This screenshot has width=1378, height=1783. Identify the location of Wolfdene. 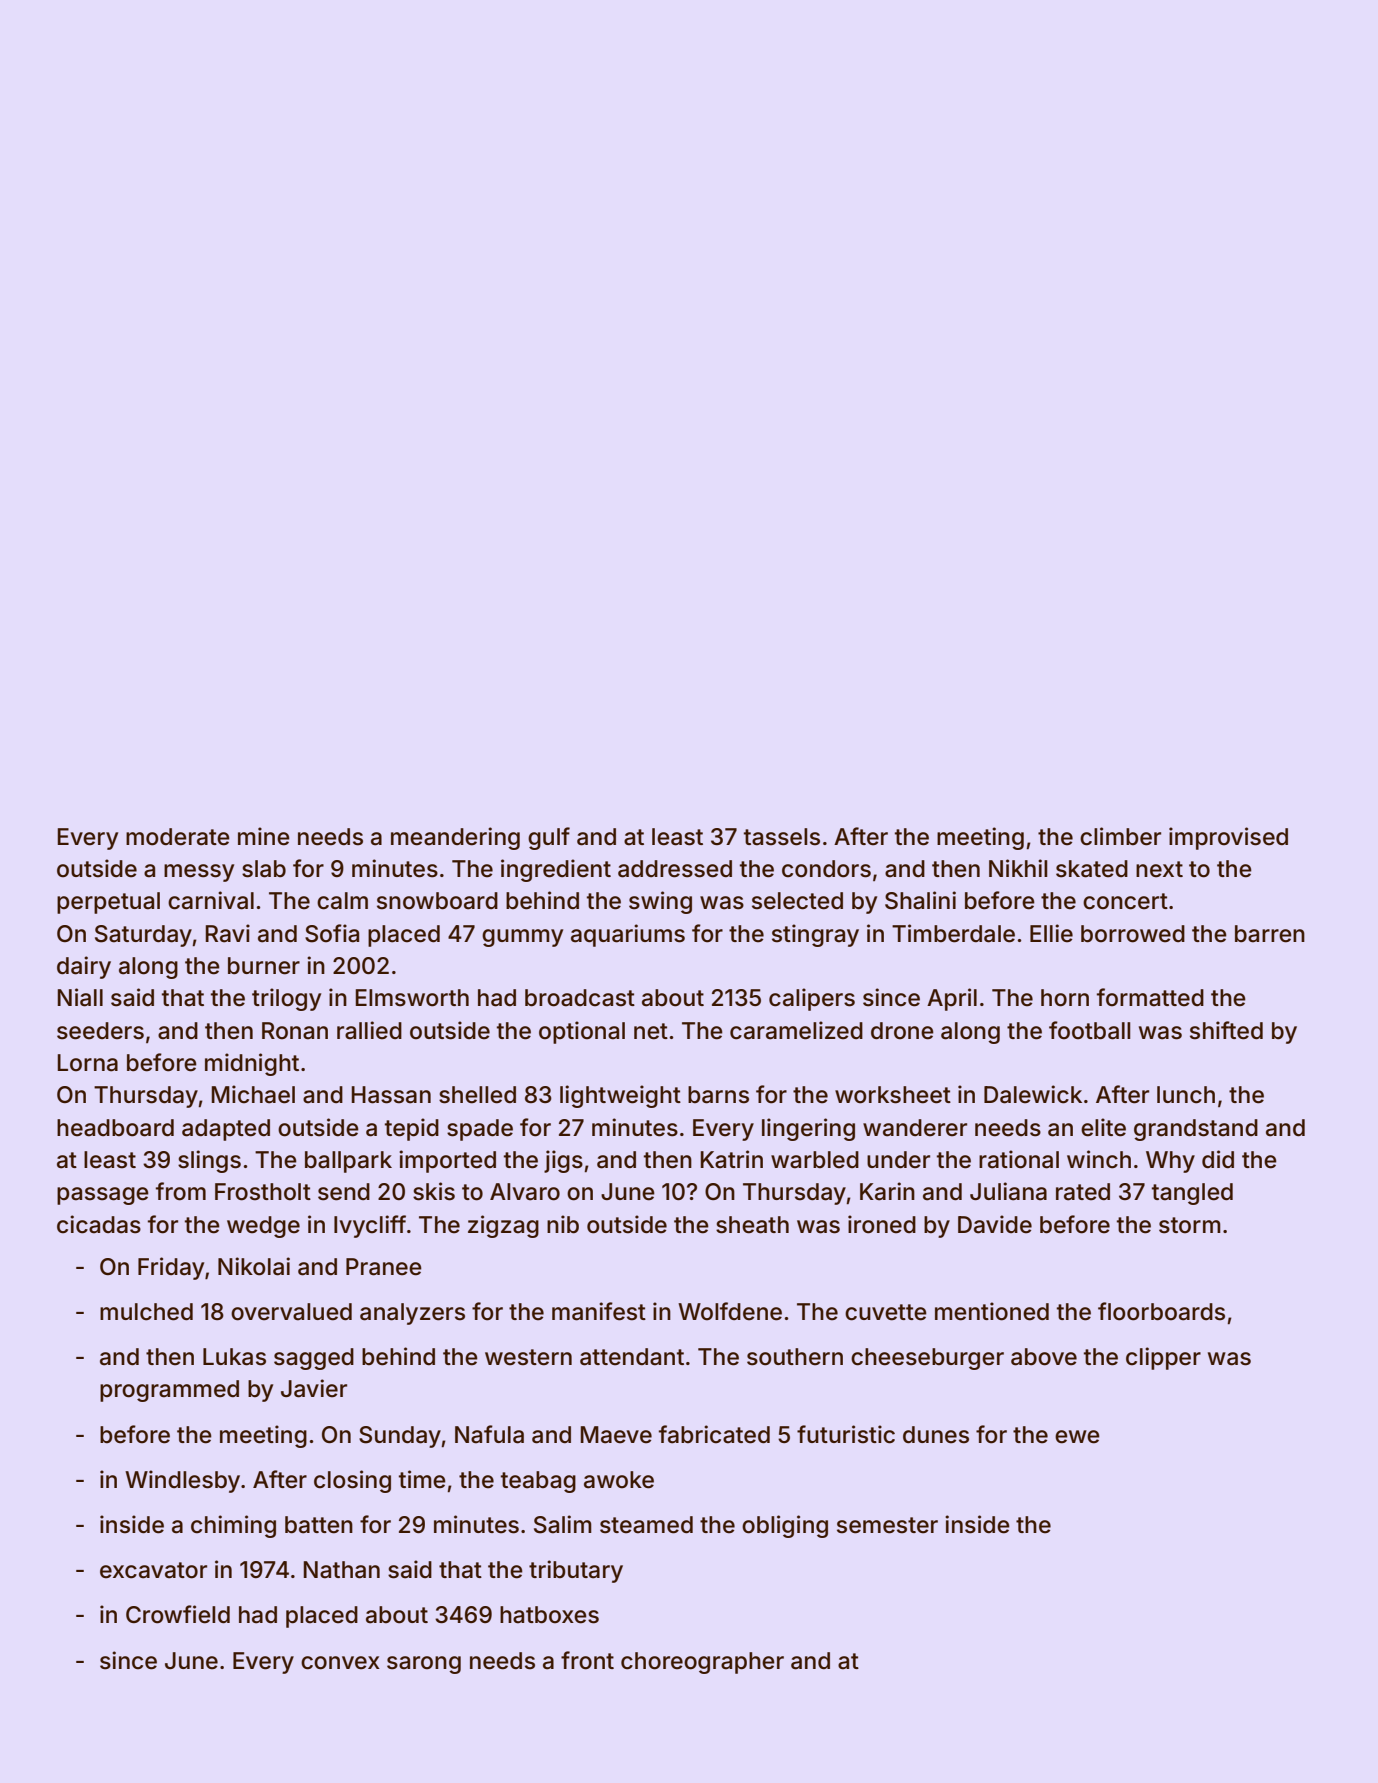
(730, 1311).
